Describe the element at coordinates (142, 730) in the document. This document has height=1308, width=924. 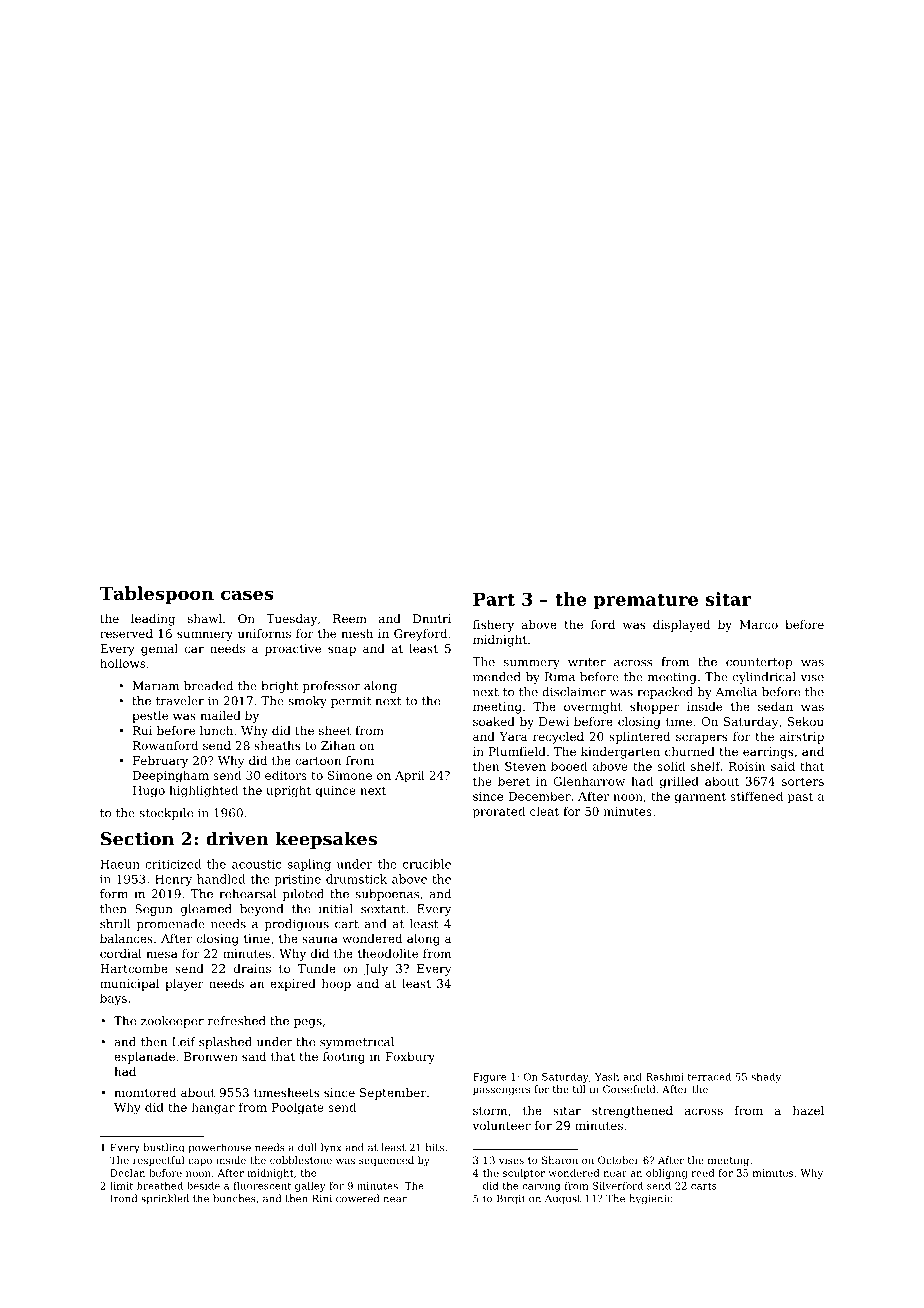
I see `Rui` at that location.
